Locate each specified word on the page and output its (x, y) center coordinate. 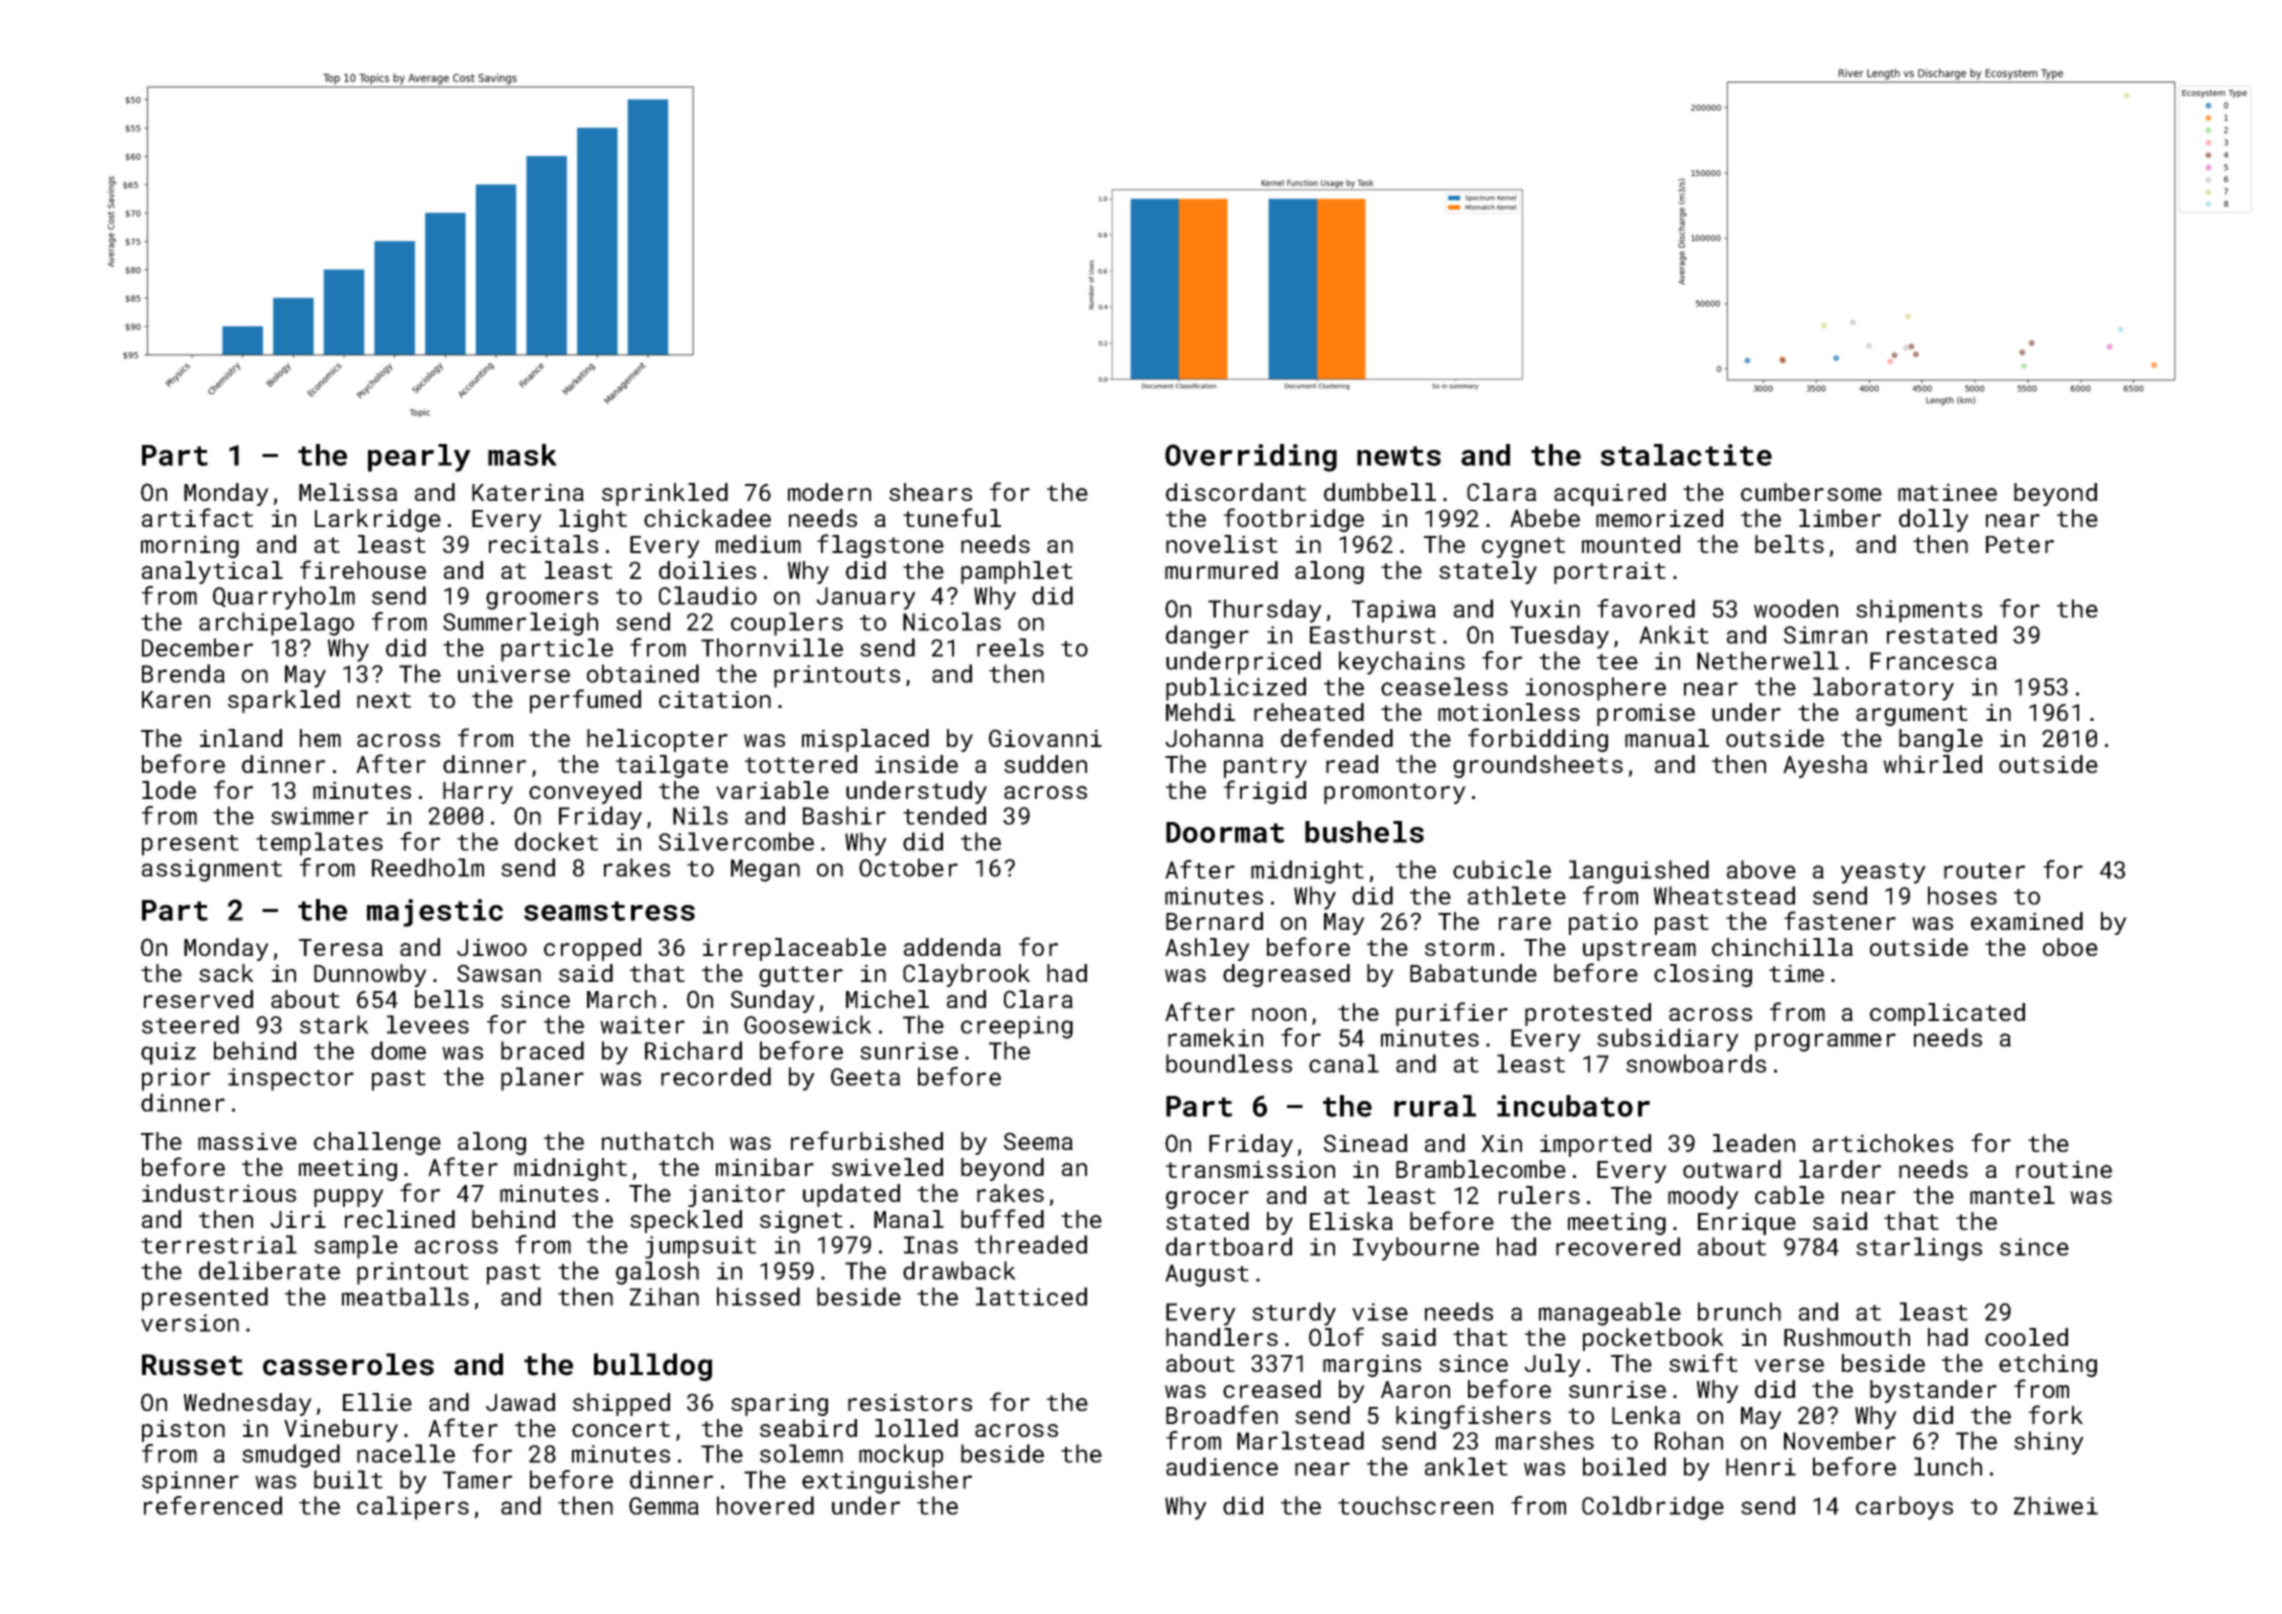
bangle (1941, 740)
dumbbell (1380, 492)
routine (2064, 1169)
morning (190, 546)
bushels (1364, 832)
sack (226, 973)
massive (247, 1141)
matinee (1947, 492)
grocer (1207, 1200)
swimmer (319, 816)
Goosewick (808, 1024)
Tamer (477, 1480)
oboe (2070, 947)
